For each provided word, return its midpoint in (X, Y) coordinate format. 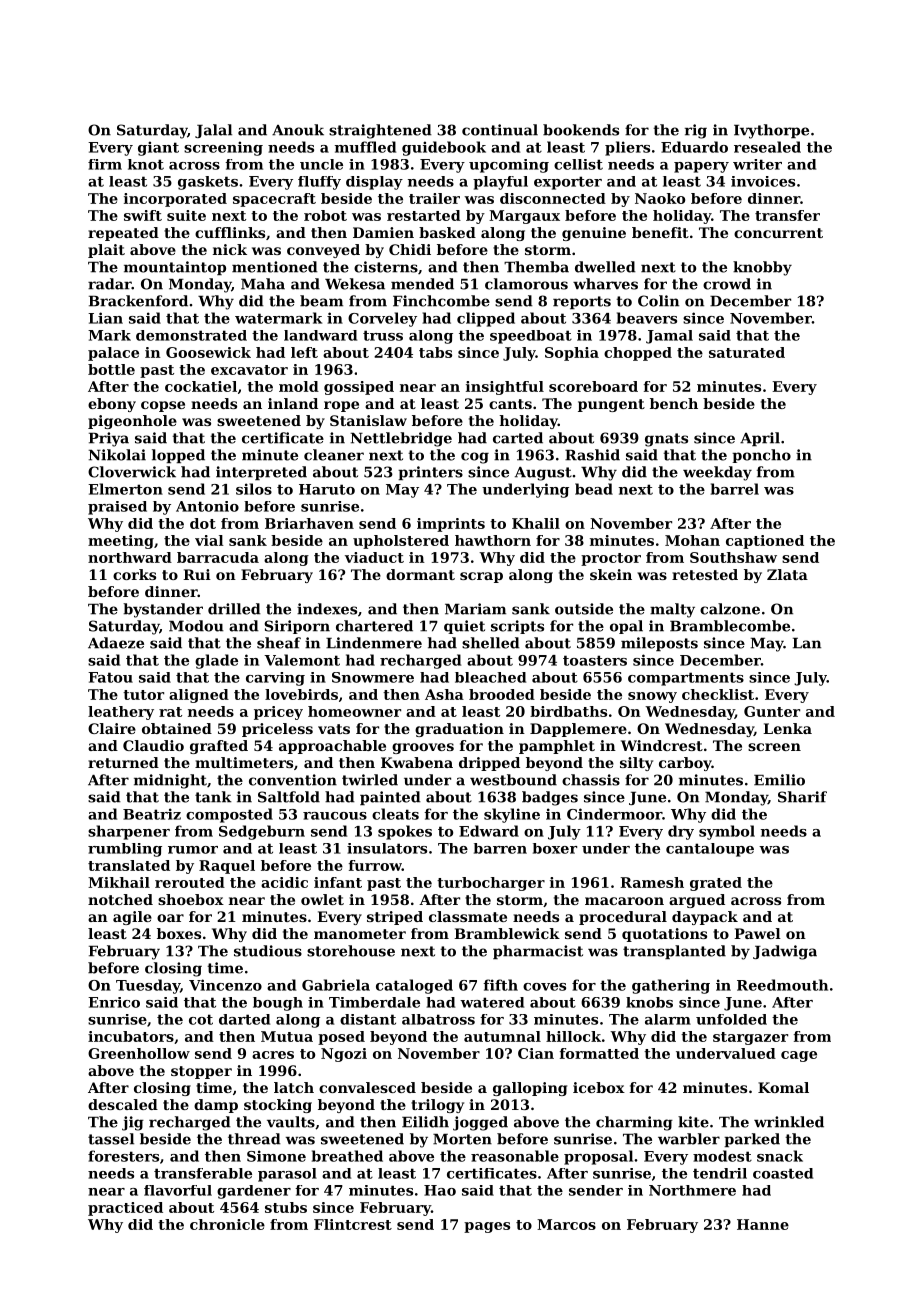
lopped (178, 456)
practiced (125, 1209)
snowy (652, 697)
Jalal (213, 131)
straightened (380, 131)
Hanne (763, 1224)
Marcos (566, 1224)
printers (430, 473)
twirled (370, 780)
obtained (177, 728)
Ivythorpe (771, 131)
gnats (666, 440)
